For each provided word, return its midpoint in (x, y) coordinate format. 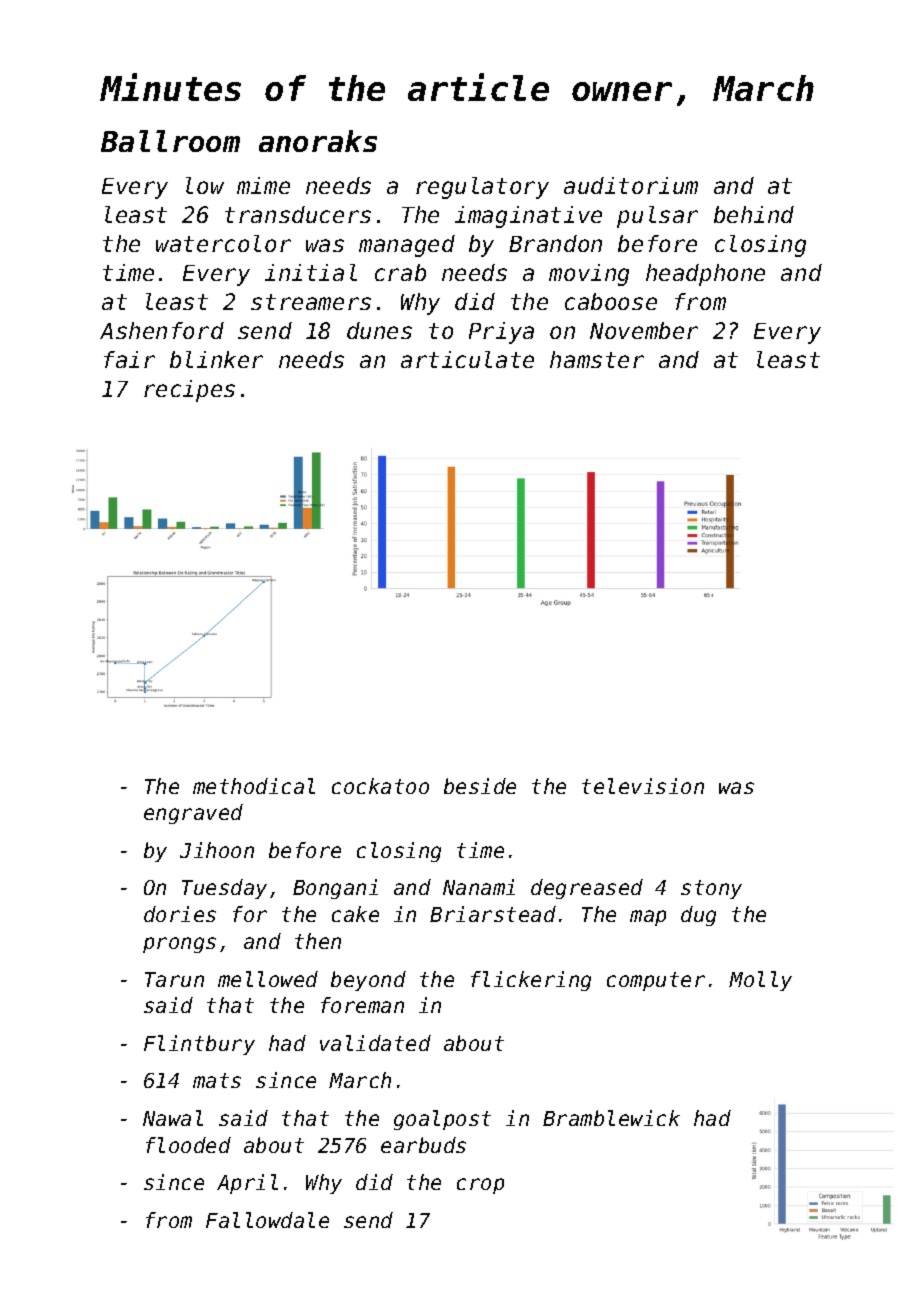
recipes (189, 391)
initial (311, 272)
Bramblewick (611, 1118)
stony (711, 889)
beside (480, 786)
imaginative (528, 217)
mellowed (268, 979)
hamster (597, 359)
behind (754, 214)
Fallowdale (267, 1220)
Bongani (335, 889)
